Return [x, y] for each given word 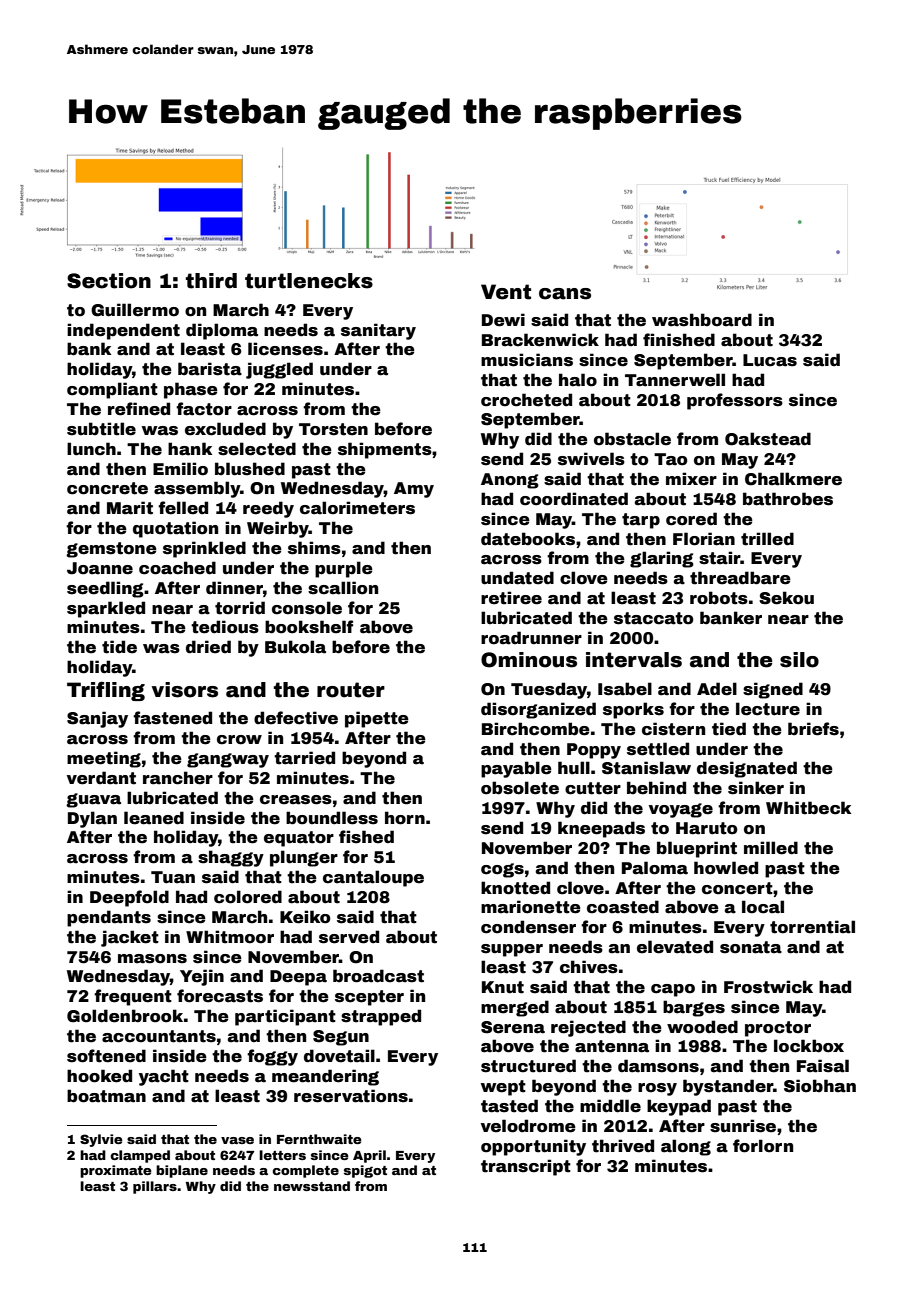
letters [282, 1155]
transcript [526, 1167]
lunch [91, 449]
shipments [385, 450]
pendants [109, 918]
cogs [502, 870]
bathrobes [788, 499]
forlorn [763, 1146]
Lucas [770, 360]
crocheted [526, 400]
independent [123, 331]
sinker [756, 788]
